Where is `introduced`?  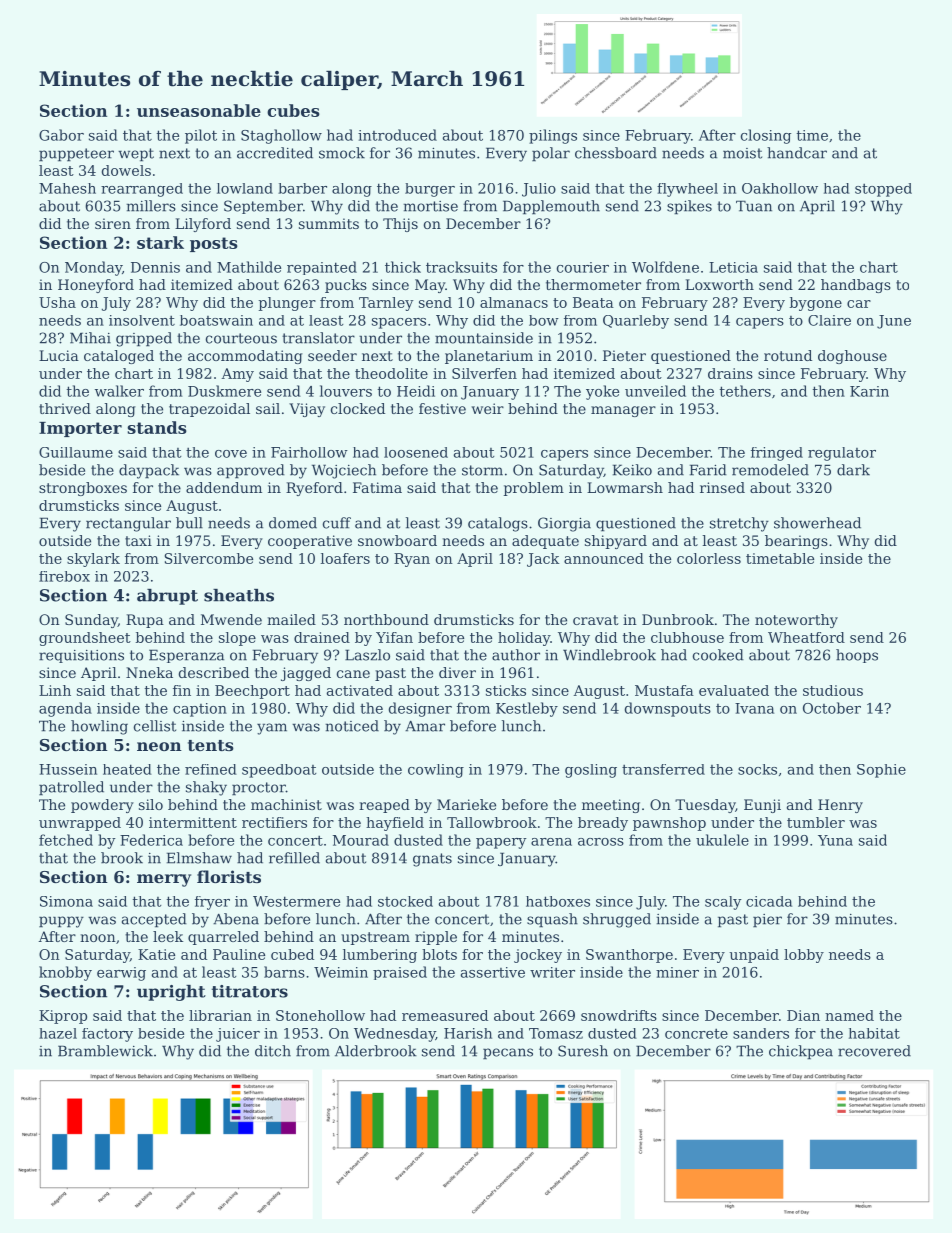 introduced is located at coordinates (397, 135).
